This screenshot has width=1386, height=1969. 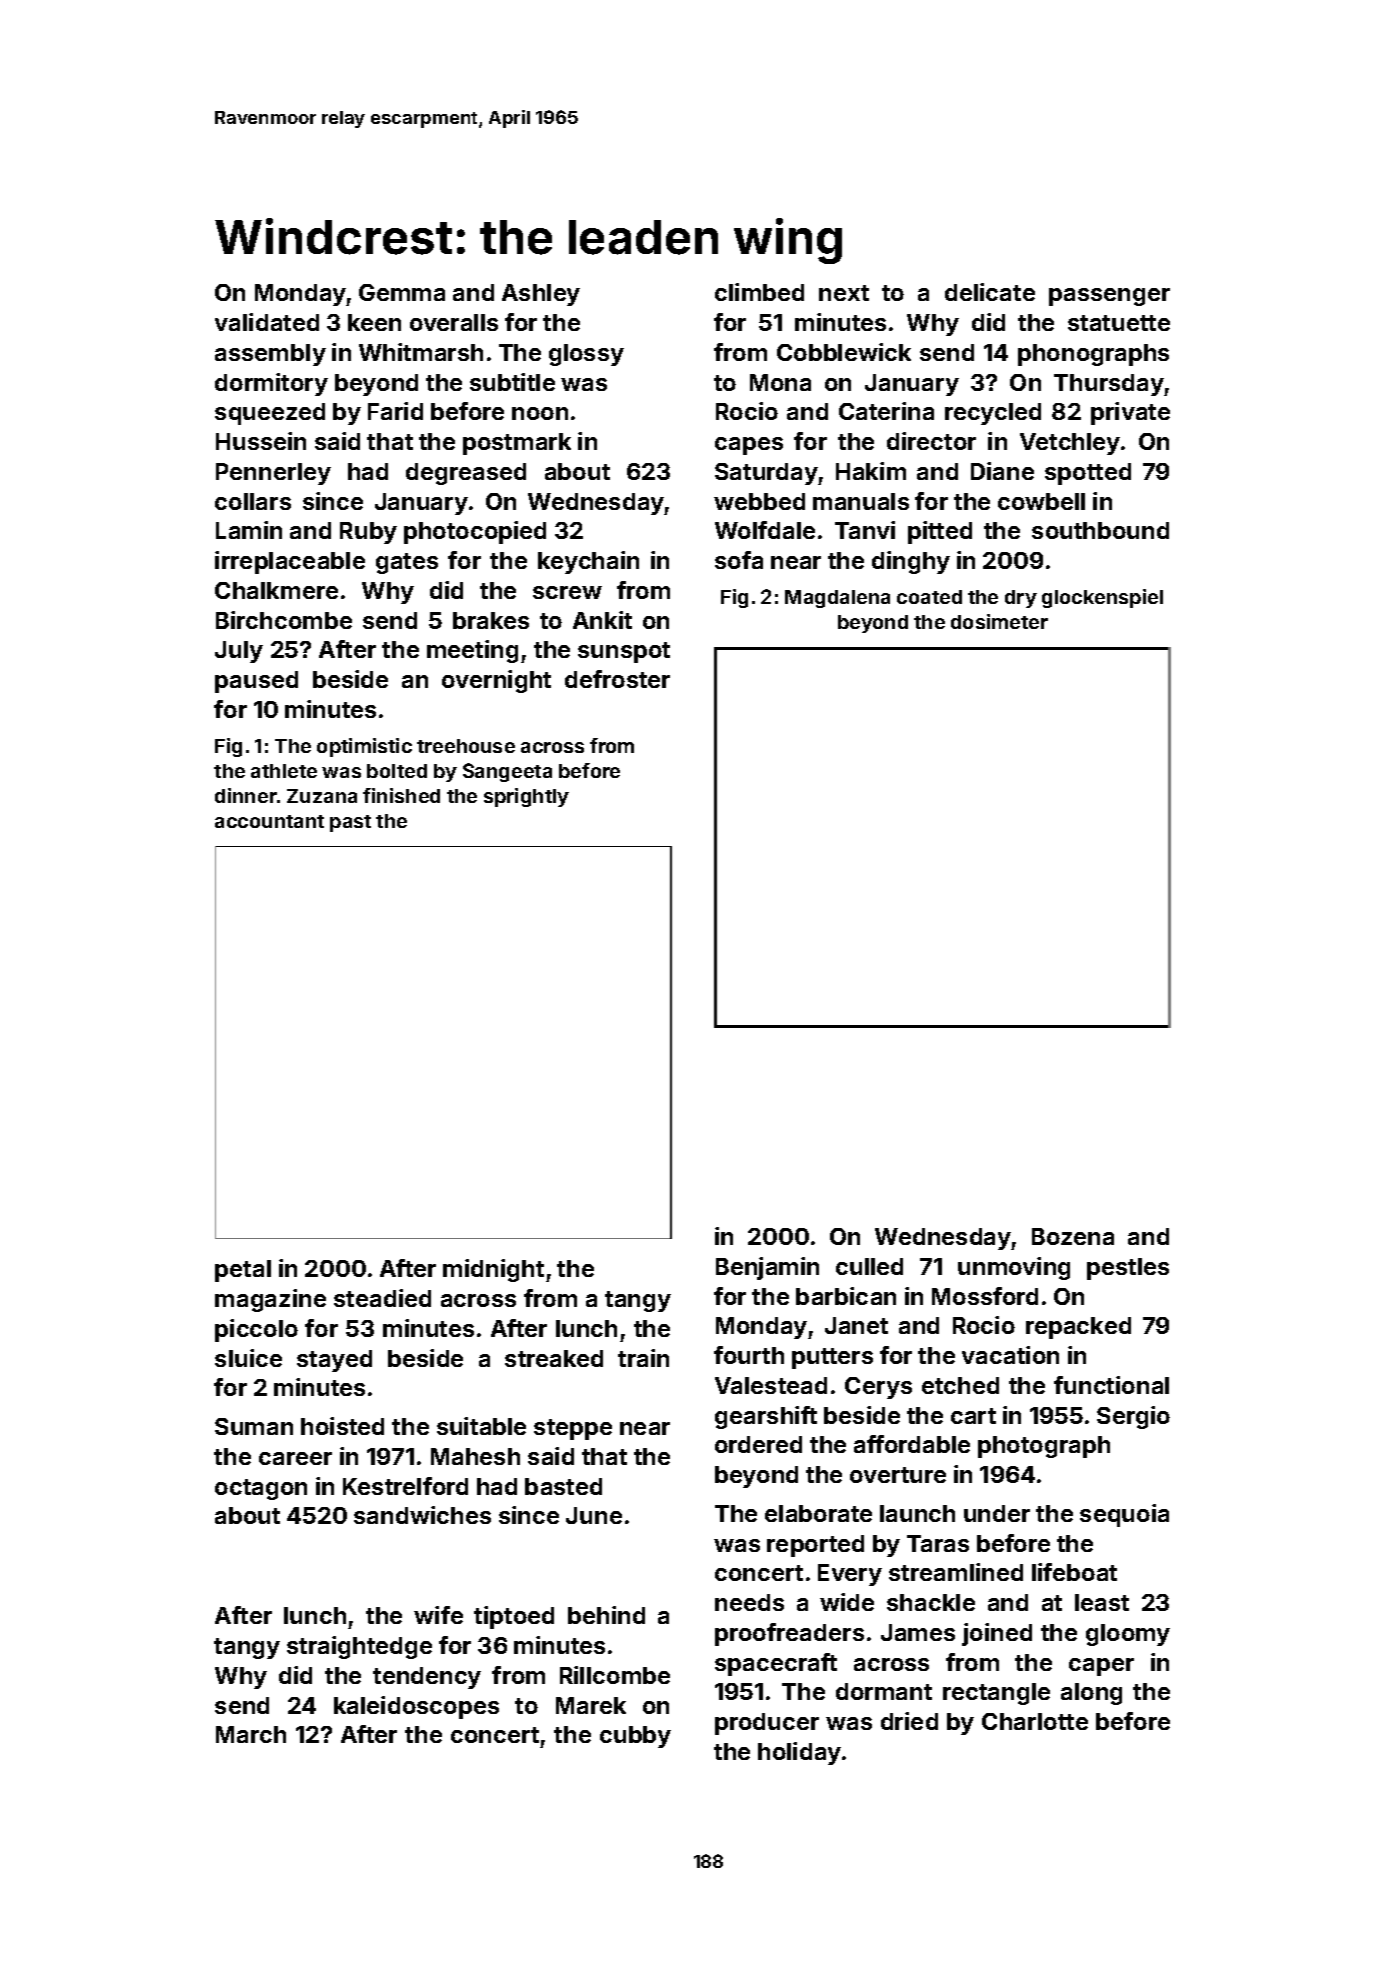 I want to click on Benjamin, so click(x=767, y=1268).
